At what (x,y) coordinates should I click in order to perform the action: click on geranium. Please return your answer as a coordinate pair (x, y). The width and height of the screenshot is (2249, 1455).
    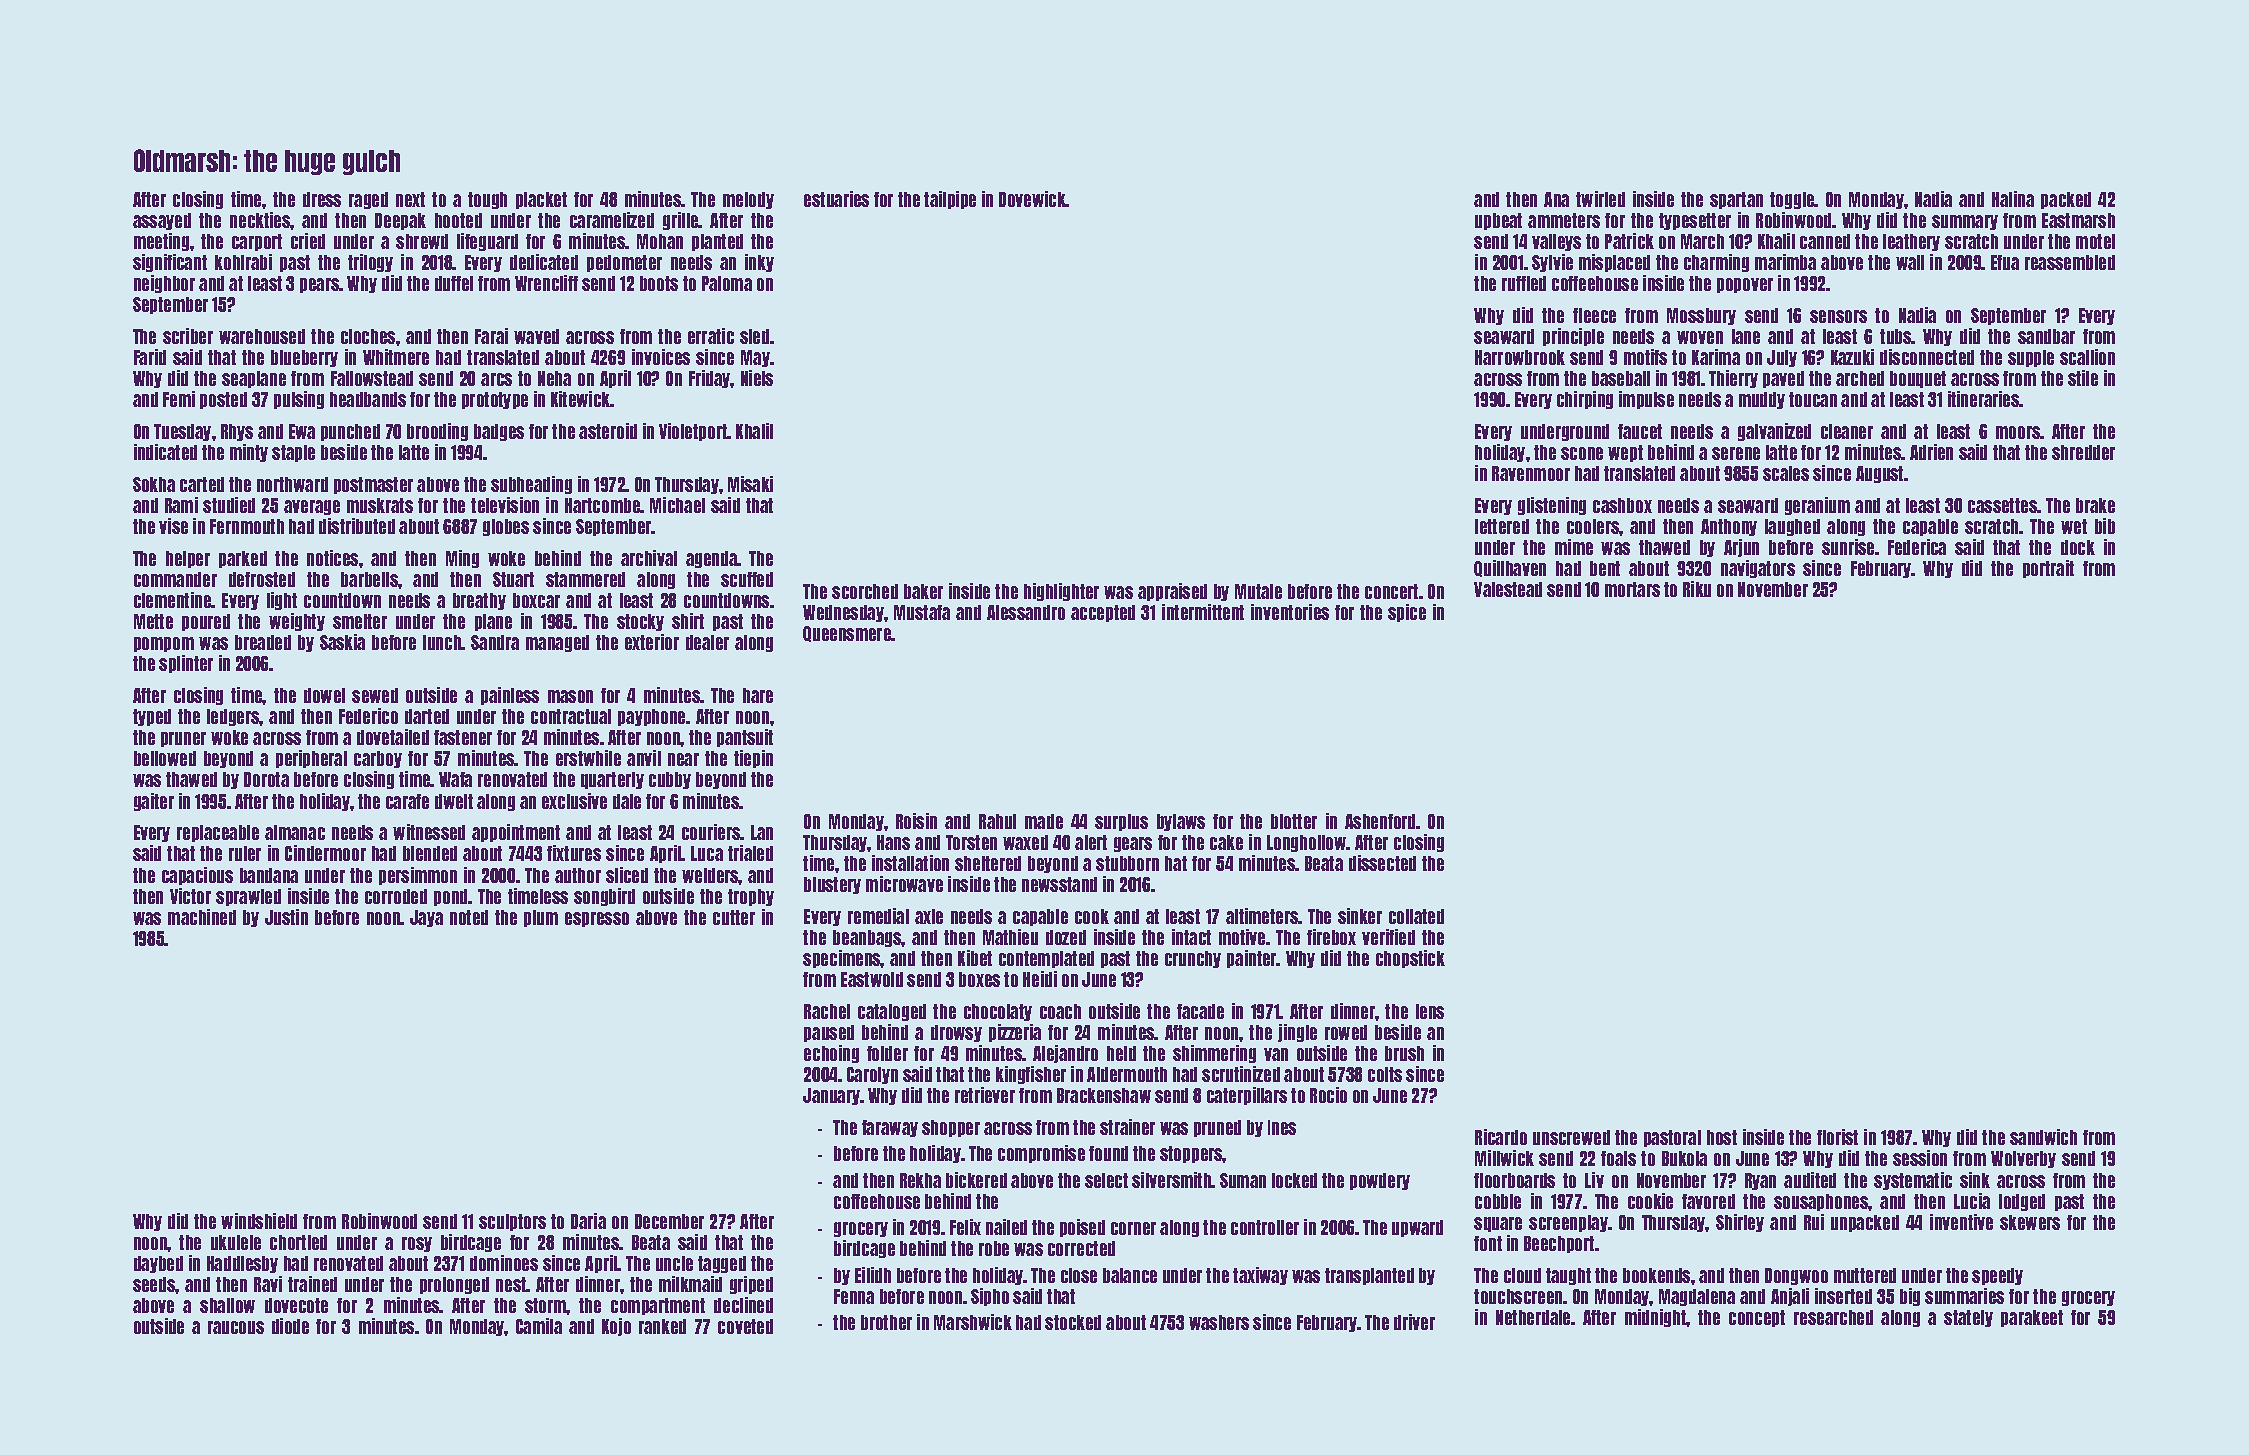
    Looking at the image, I should click on (1817, 506).
